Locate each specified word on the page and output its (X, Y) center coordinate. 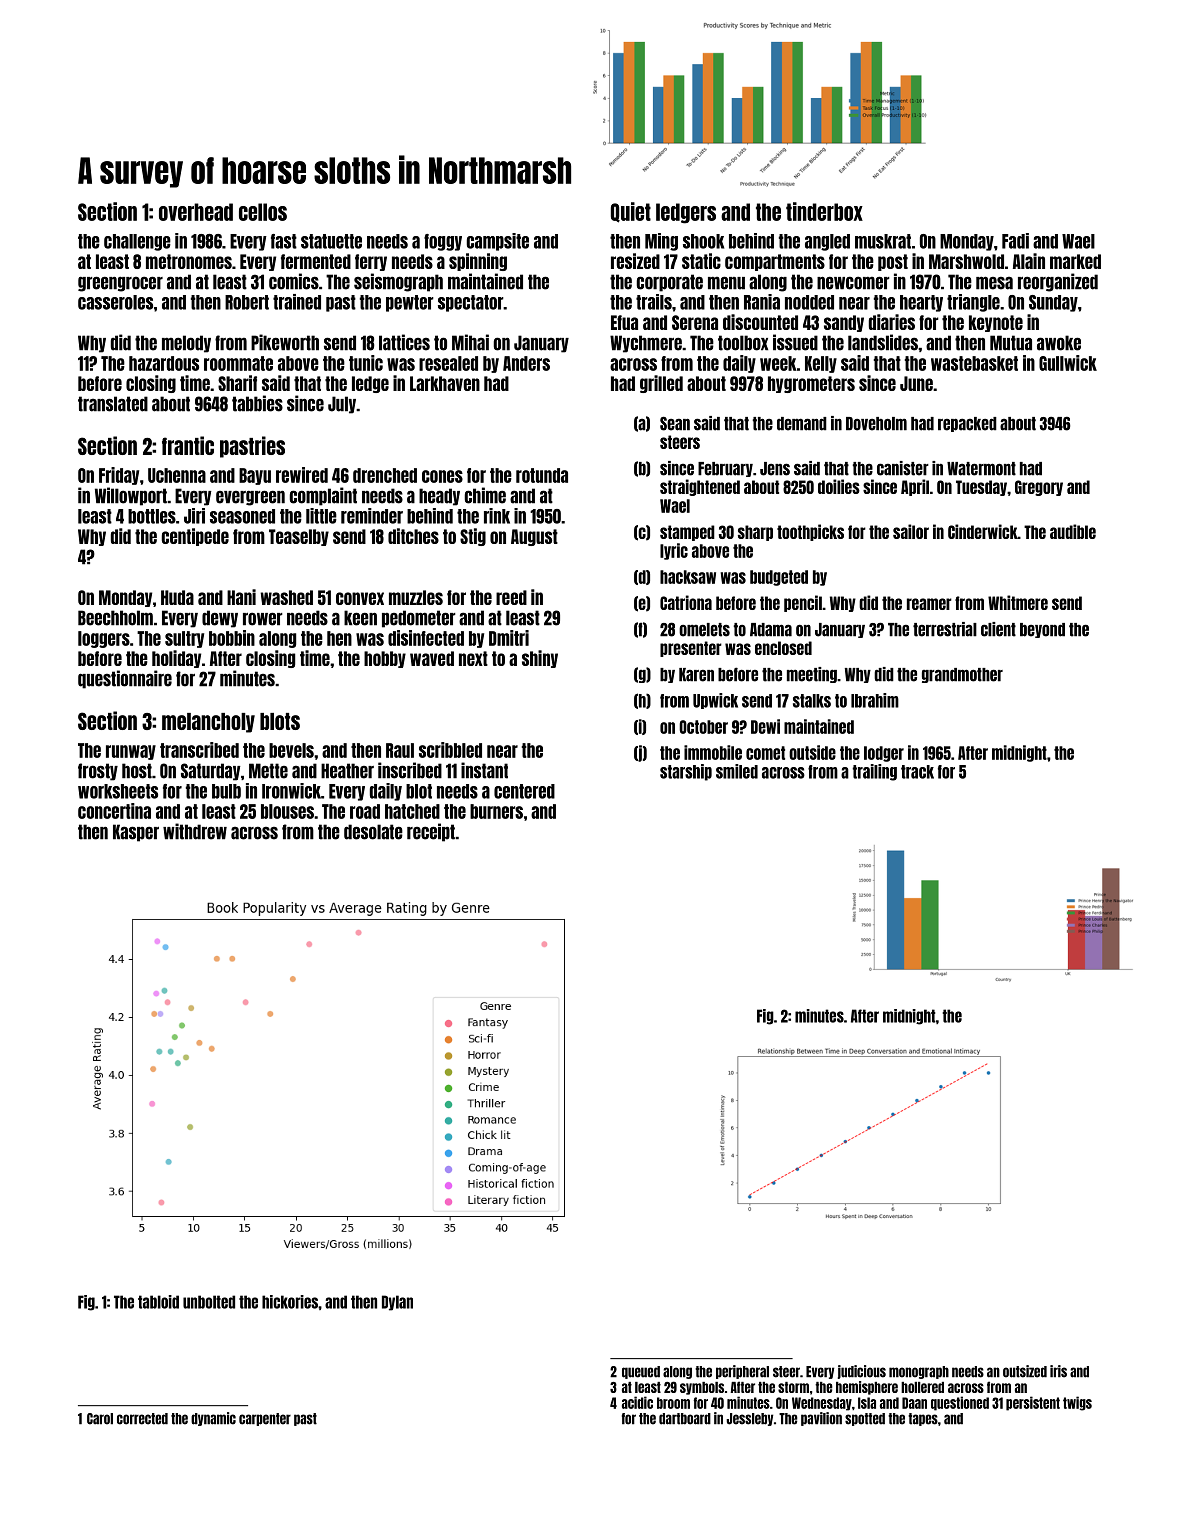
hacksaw (688, 577)
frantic (188, 445)
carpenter (265, 1419)
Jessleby (749, 1419)
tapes (923, 1419)
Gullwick (1068, 363)
